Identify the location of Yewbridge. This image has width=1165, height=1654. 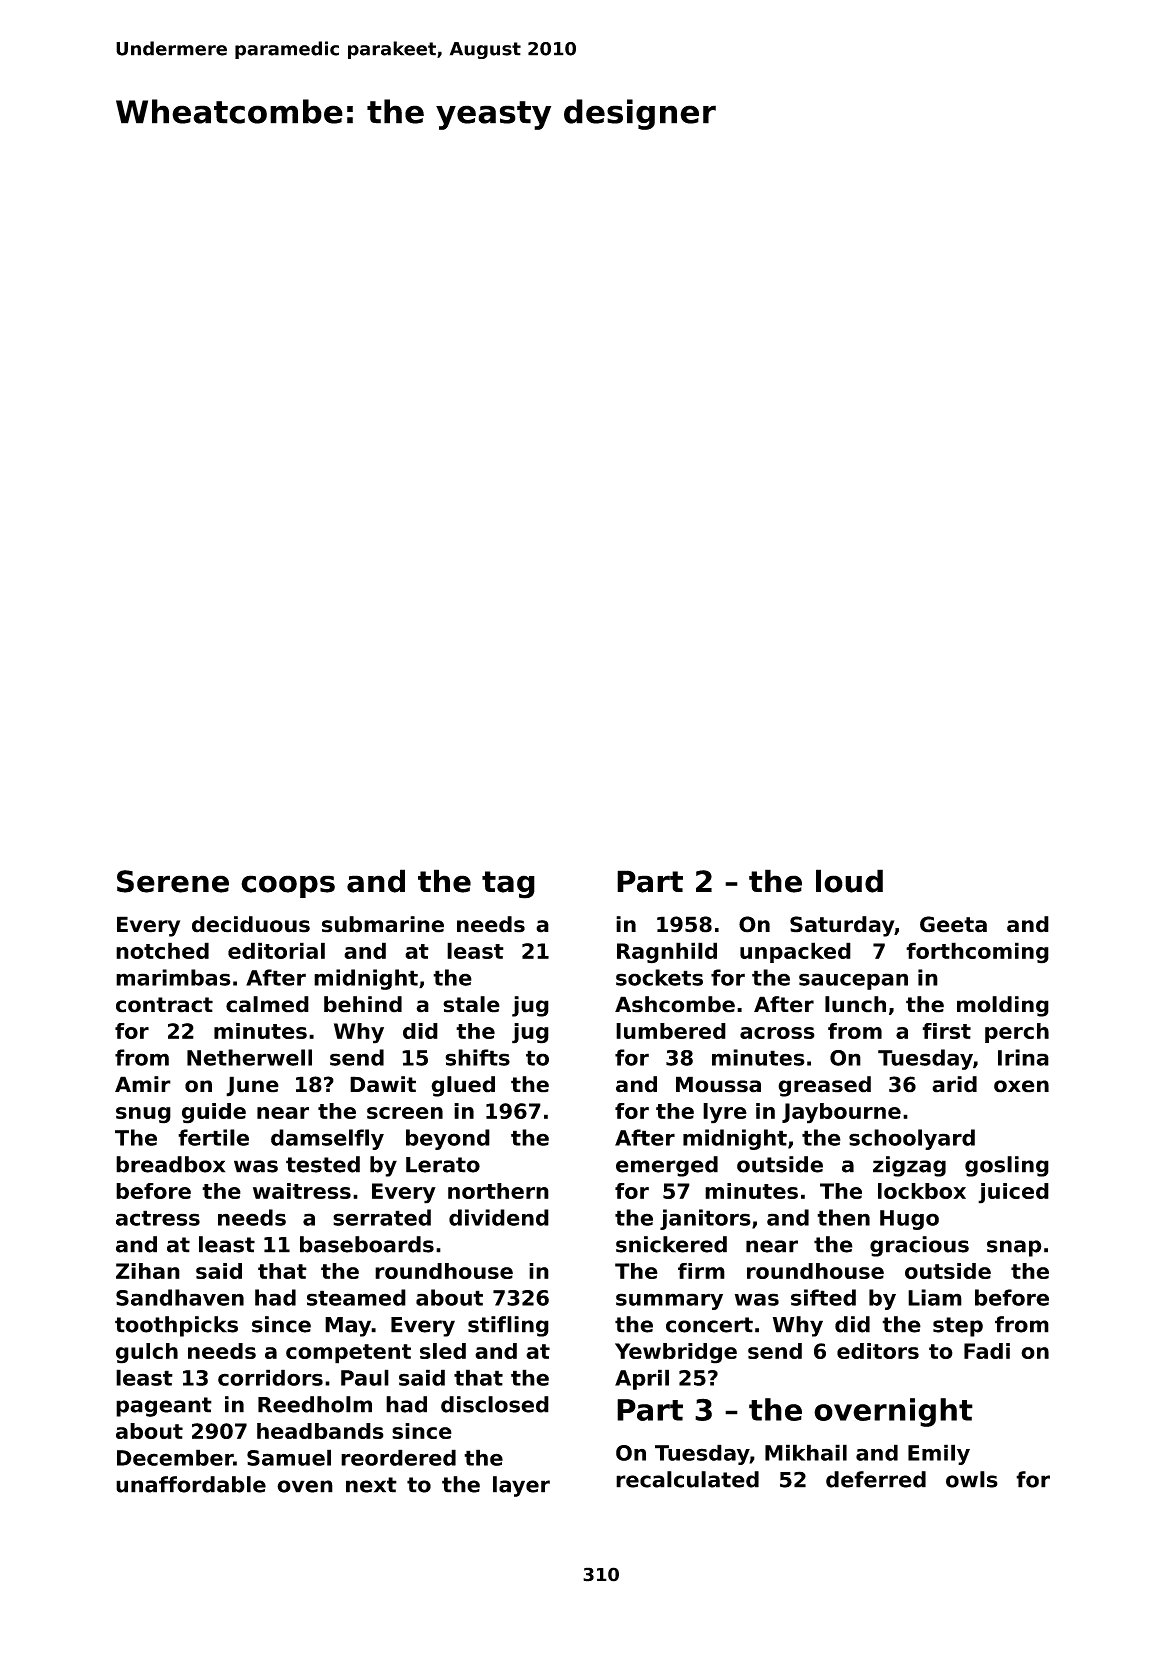
(676, 1353).
